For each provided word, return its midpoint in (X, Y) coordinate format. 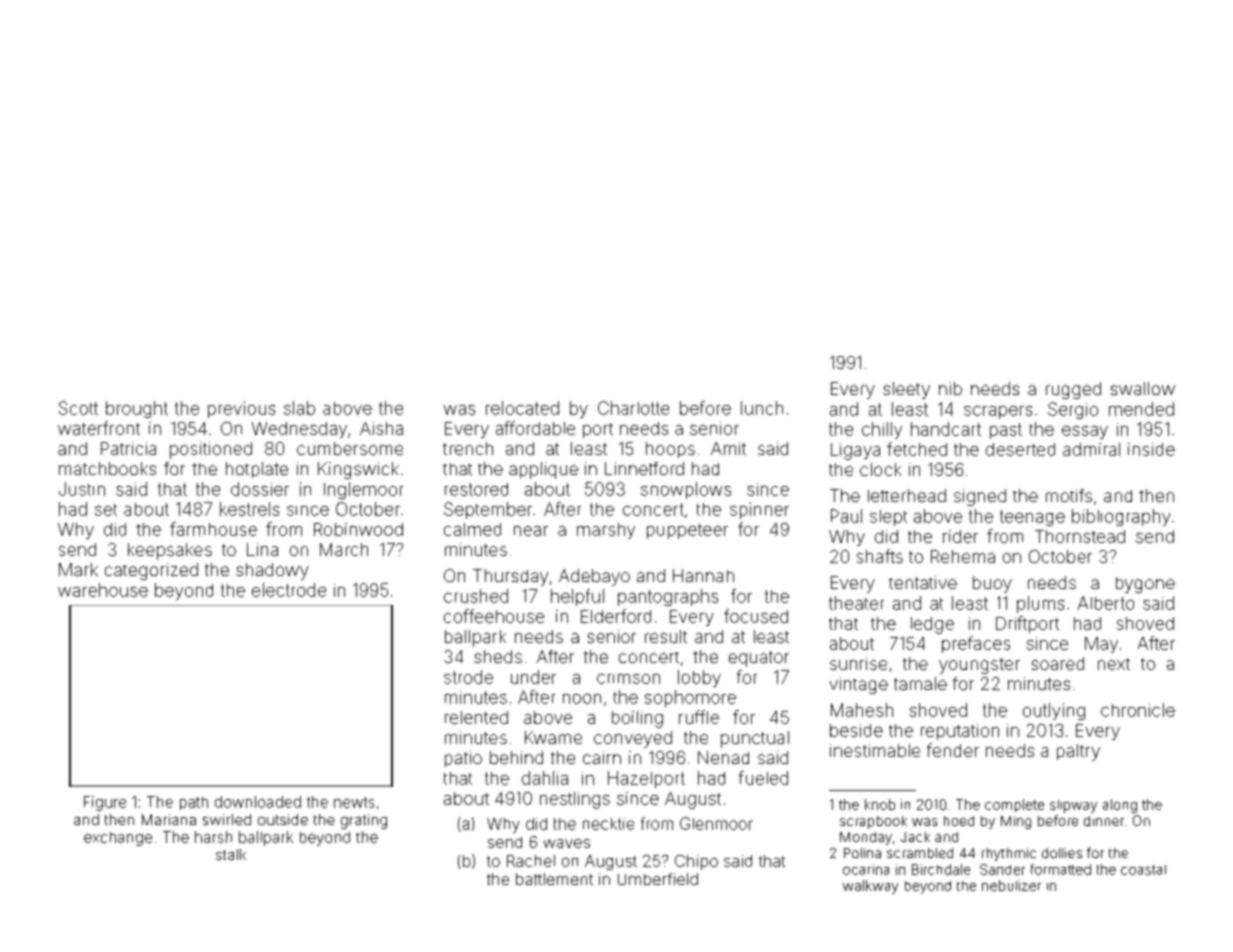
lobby (699, 678)
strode (468, 677)
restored (476, 489)
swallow (1143, 388)
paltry (1078, 752)
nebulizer (1011, 885)
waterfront (99, 428)
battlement (554, 879)
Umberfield (658, 879)
